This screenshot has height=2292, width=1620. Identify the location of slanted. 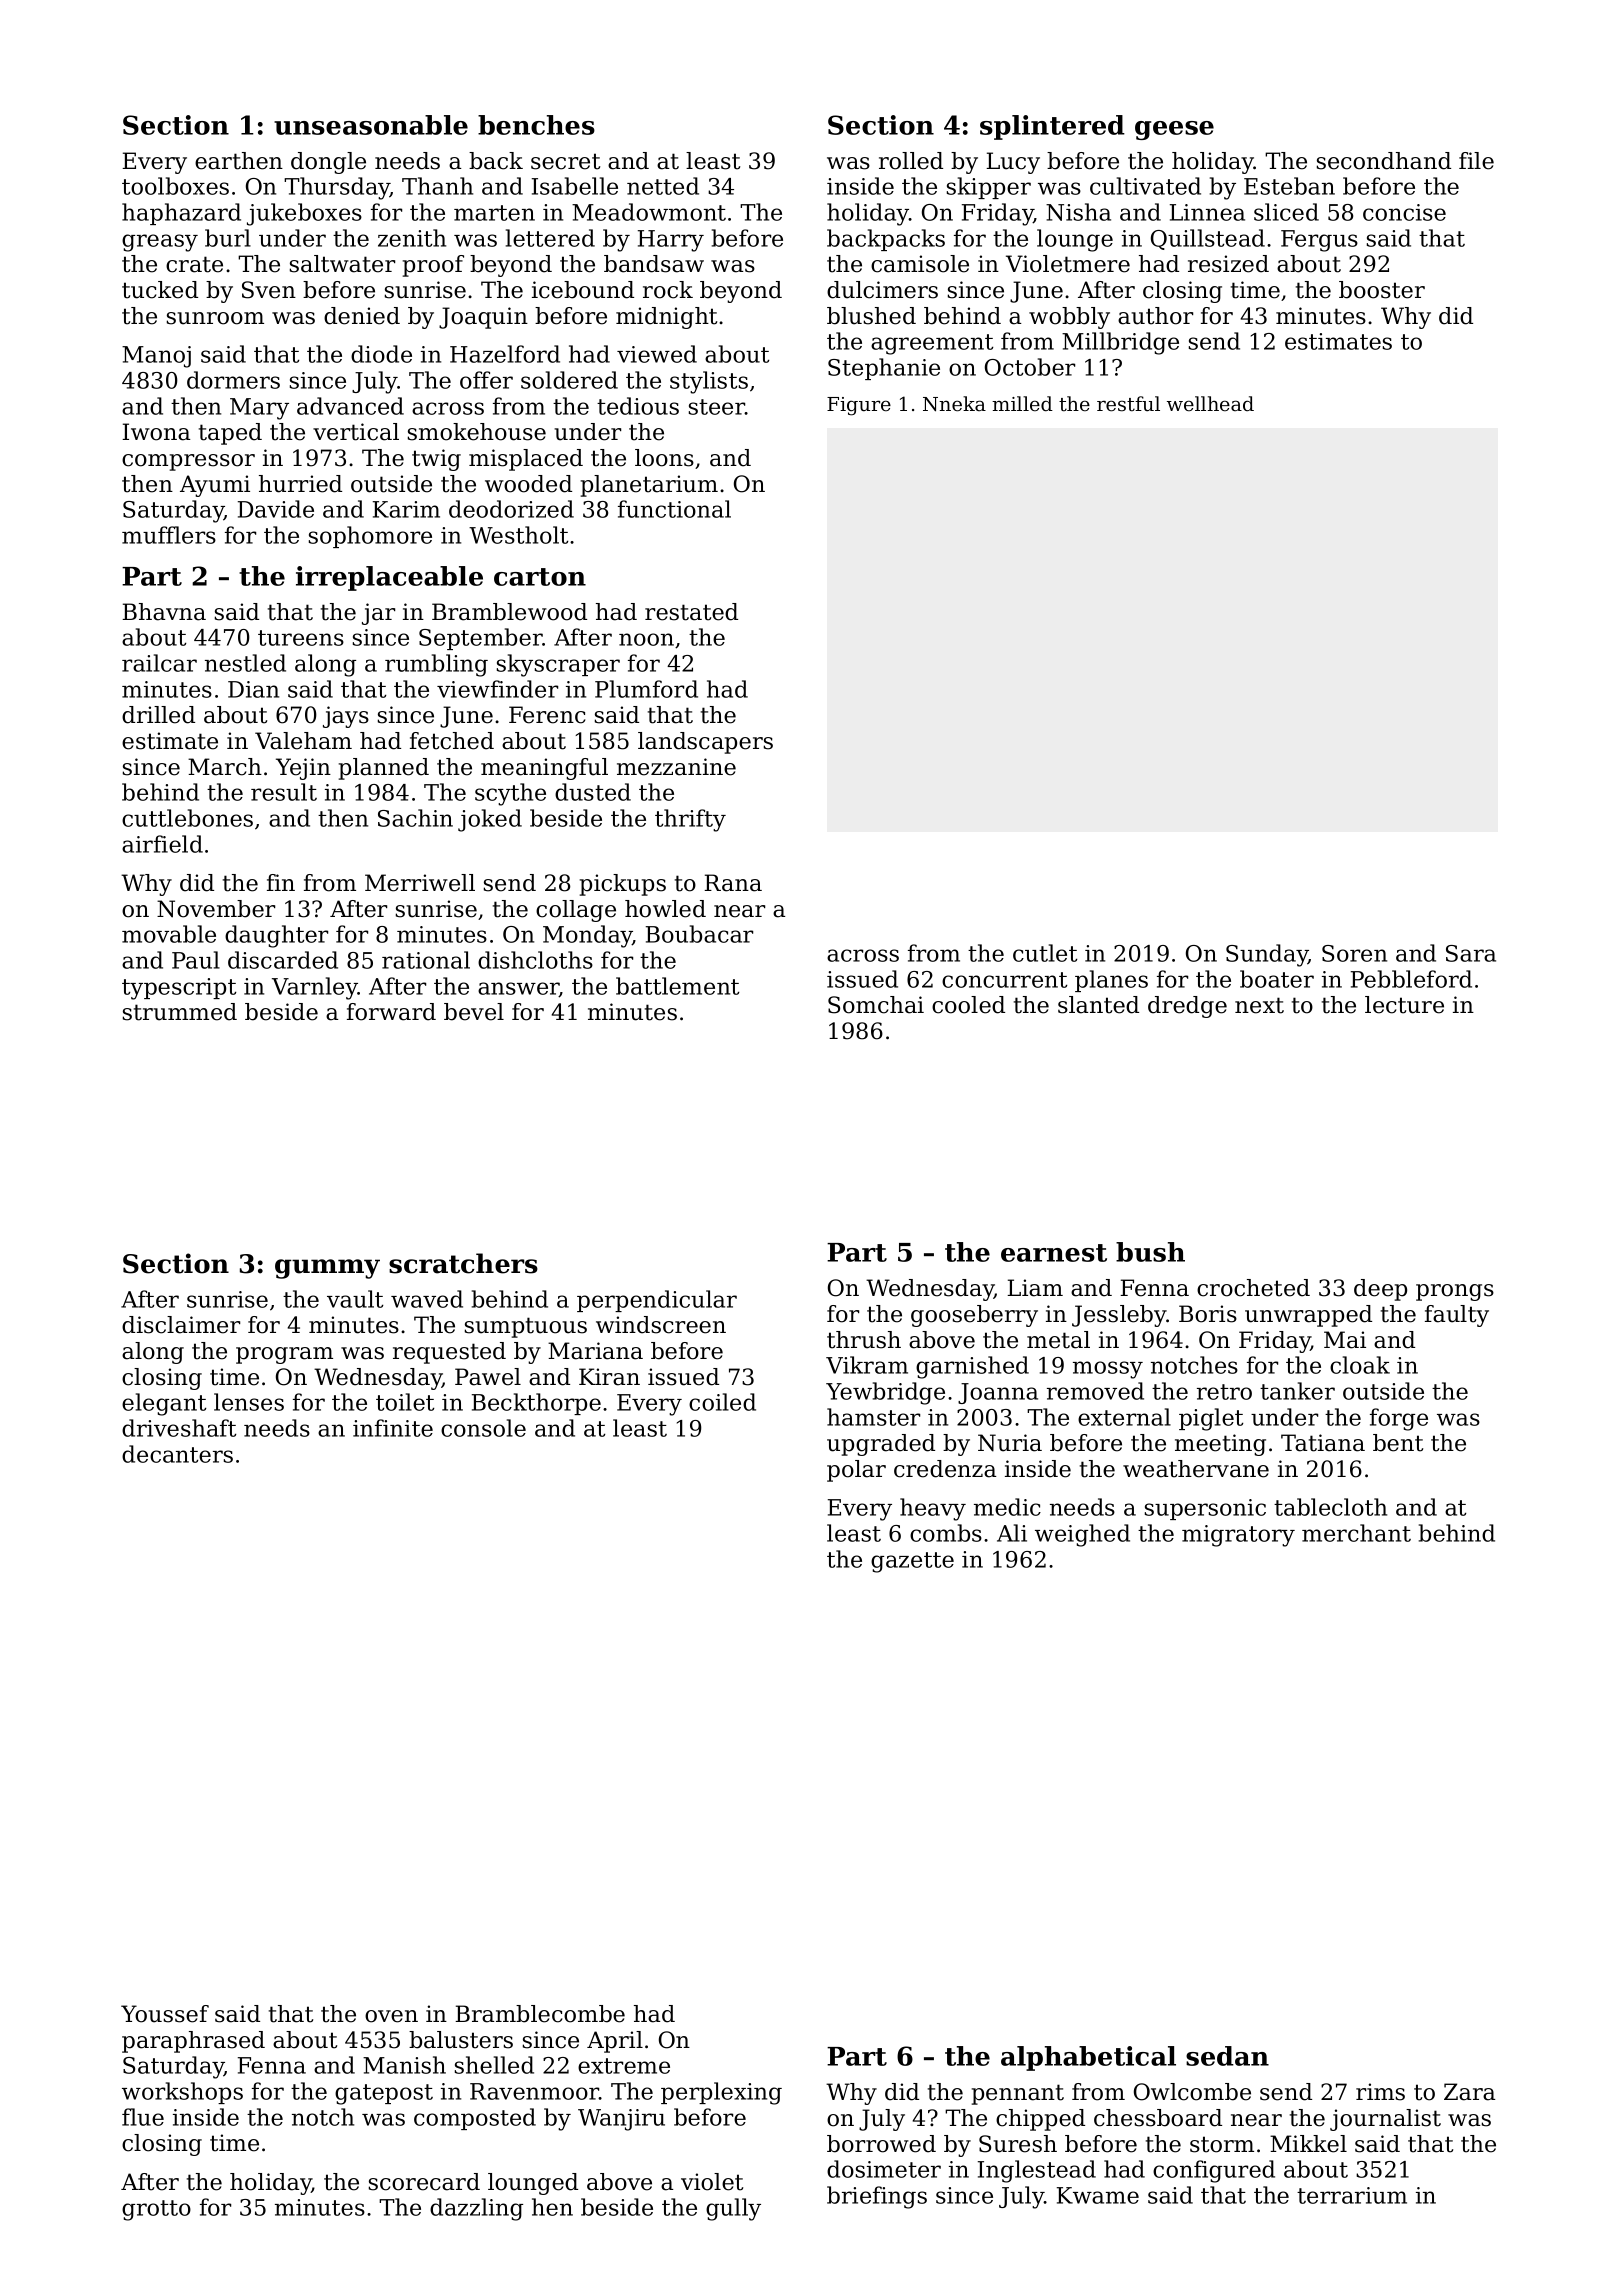
(1098, 1005).
